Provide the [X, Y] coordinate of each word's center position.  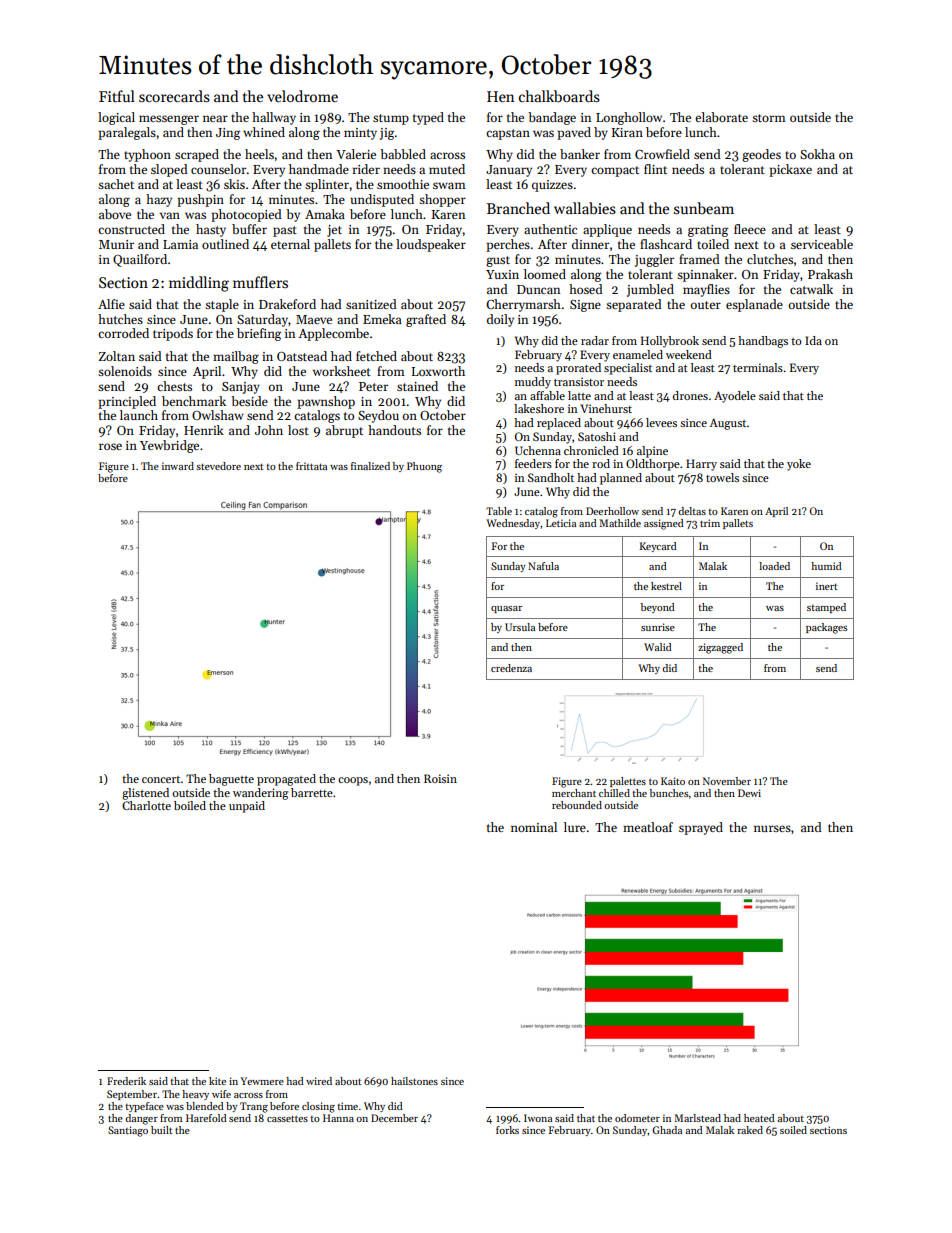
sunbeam [704, 208]
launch [139, 415]
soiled [793, 1130]
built [161, 1130]
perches [508, 245]
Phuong [424, 467]
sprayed [701, 828]
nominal [534, 827]
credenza [511, 668]
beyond [658, 608]
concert [161, 779]
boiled [190, 805]
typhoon [147, 155]
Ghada [667, 1130]
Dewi [749, 793]
